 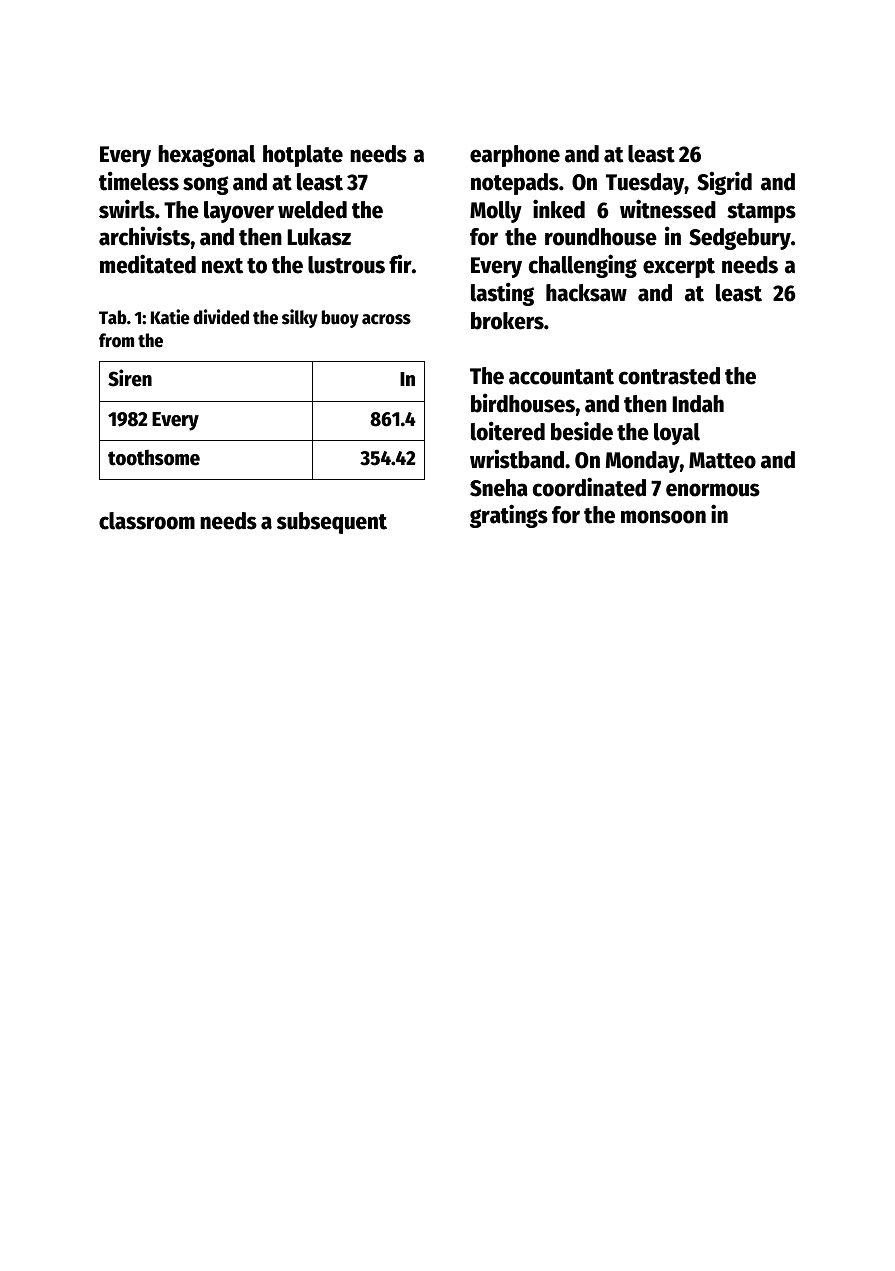 I want to click on gratings, so click(x=509, y=516).
